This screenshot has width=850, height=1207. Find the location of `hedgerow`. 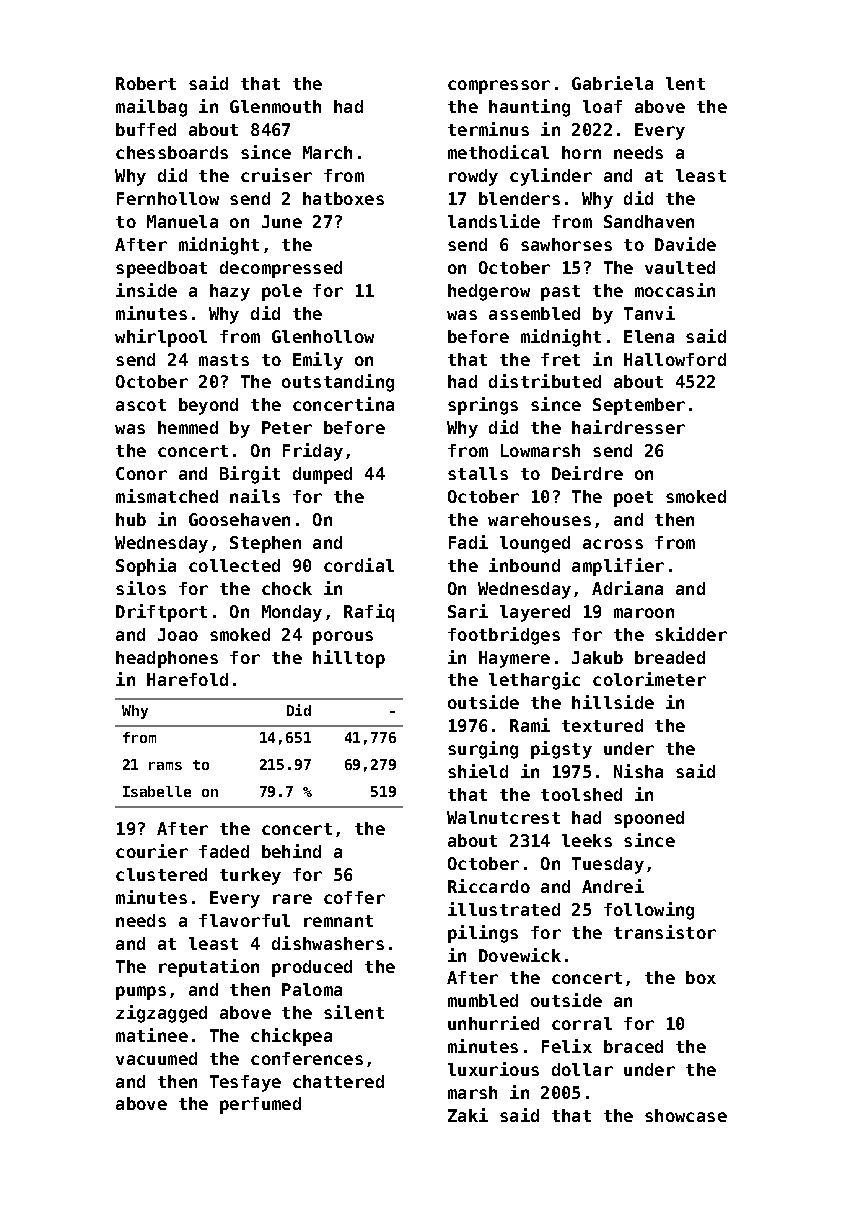

hedgerow is located at coordinates (489, 292).
